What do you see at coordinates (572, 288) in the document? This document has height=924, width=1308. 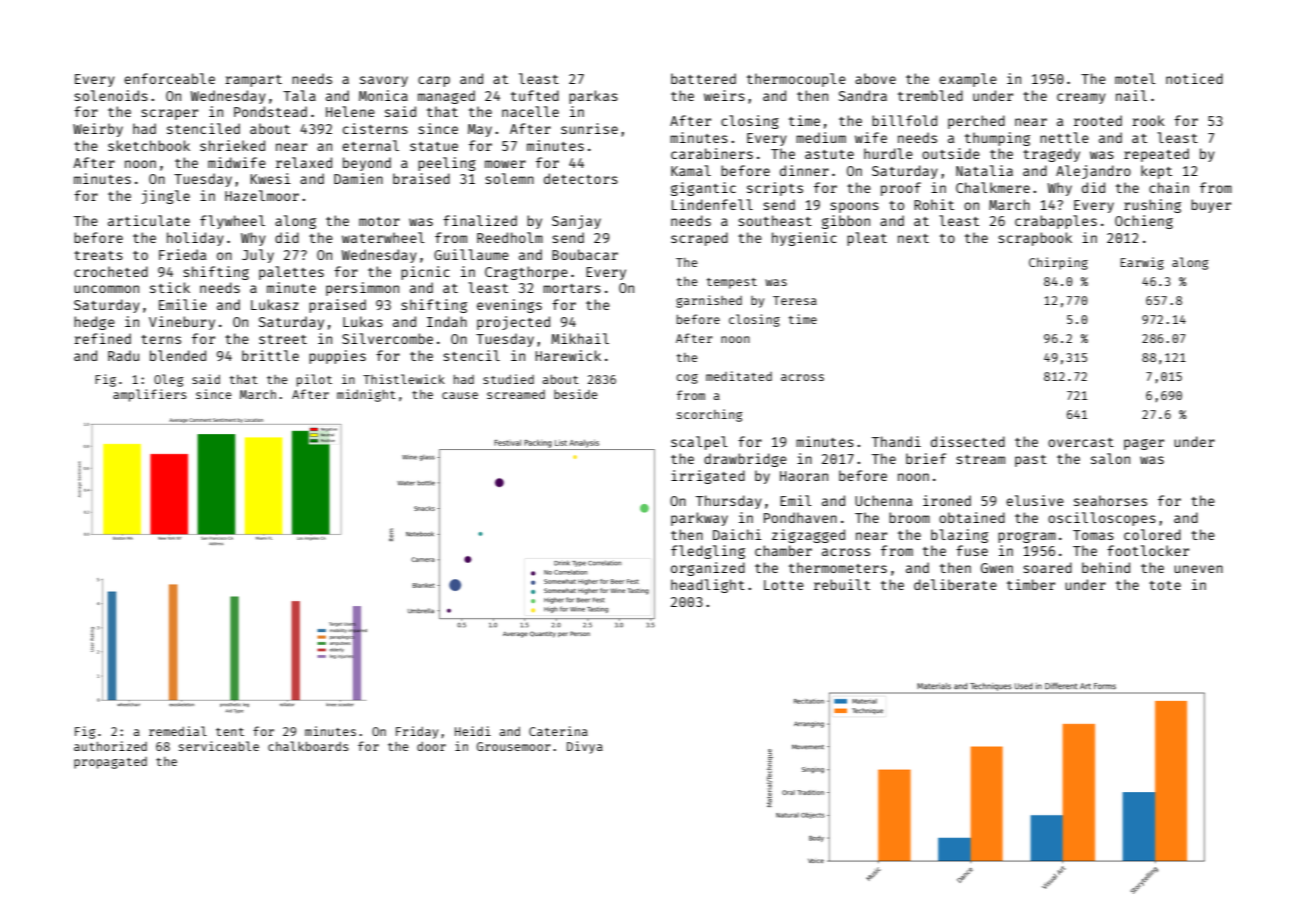 I see `mortars` at bounding box center [572, 288].
